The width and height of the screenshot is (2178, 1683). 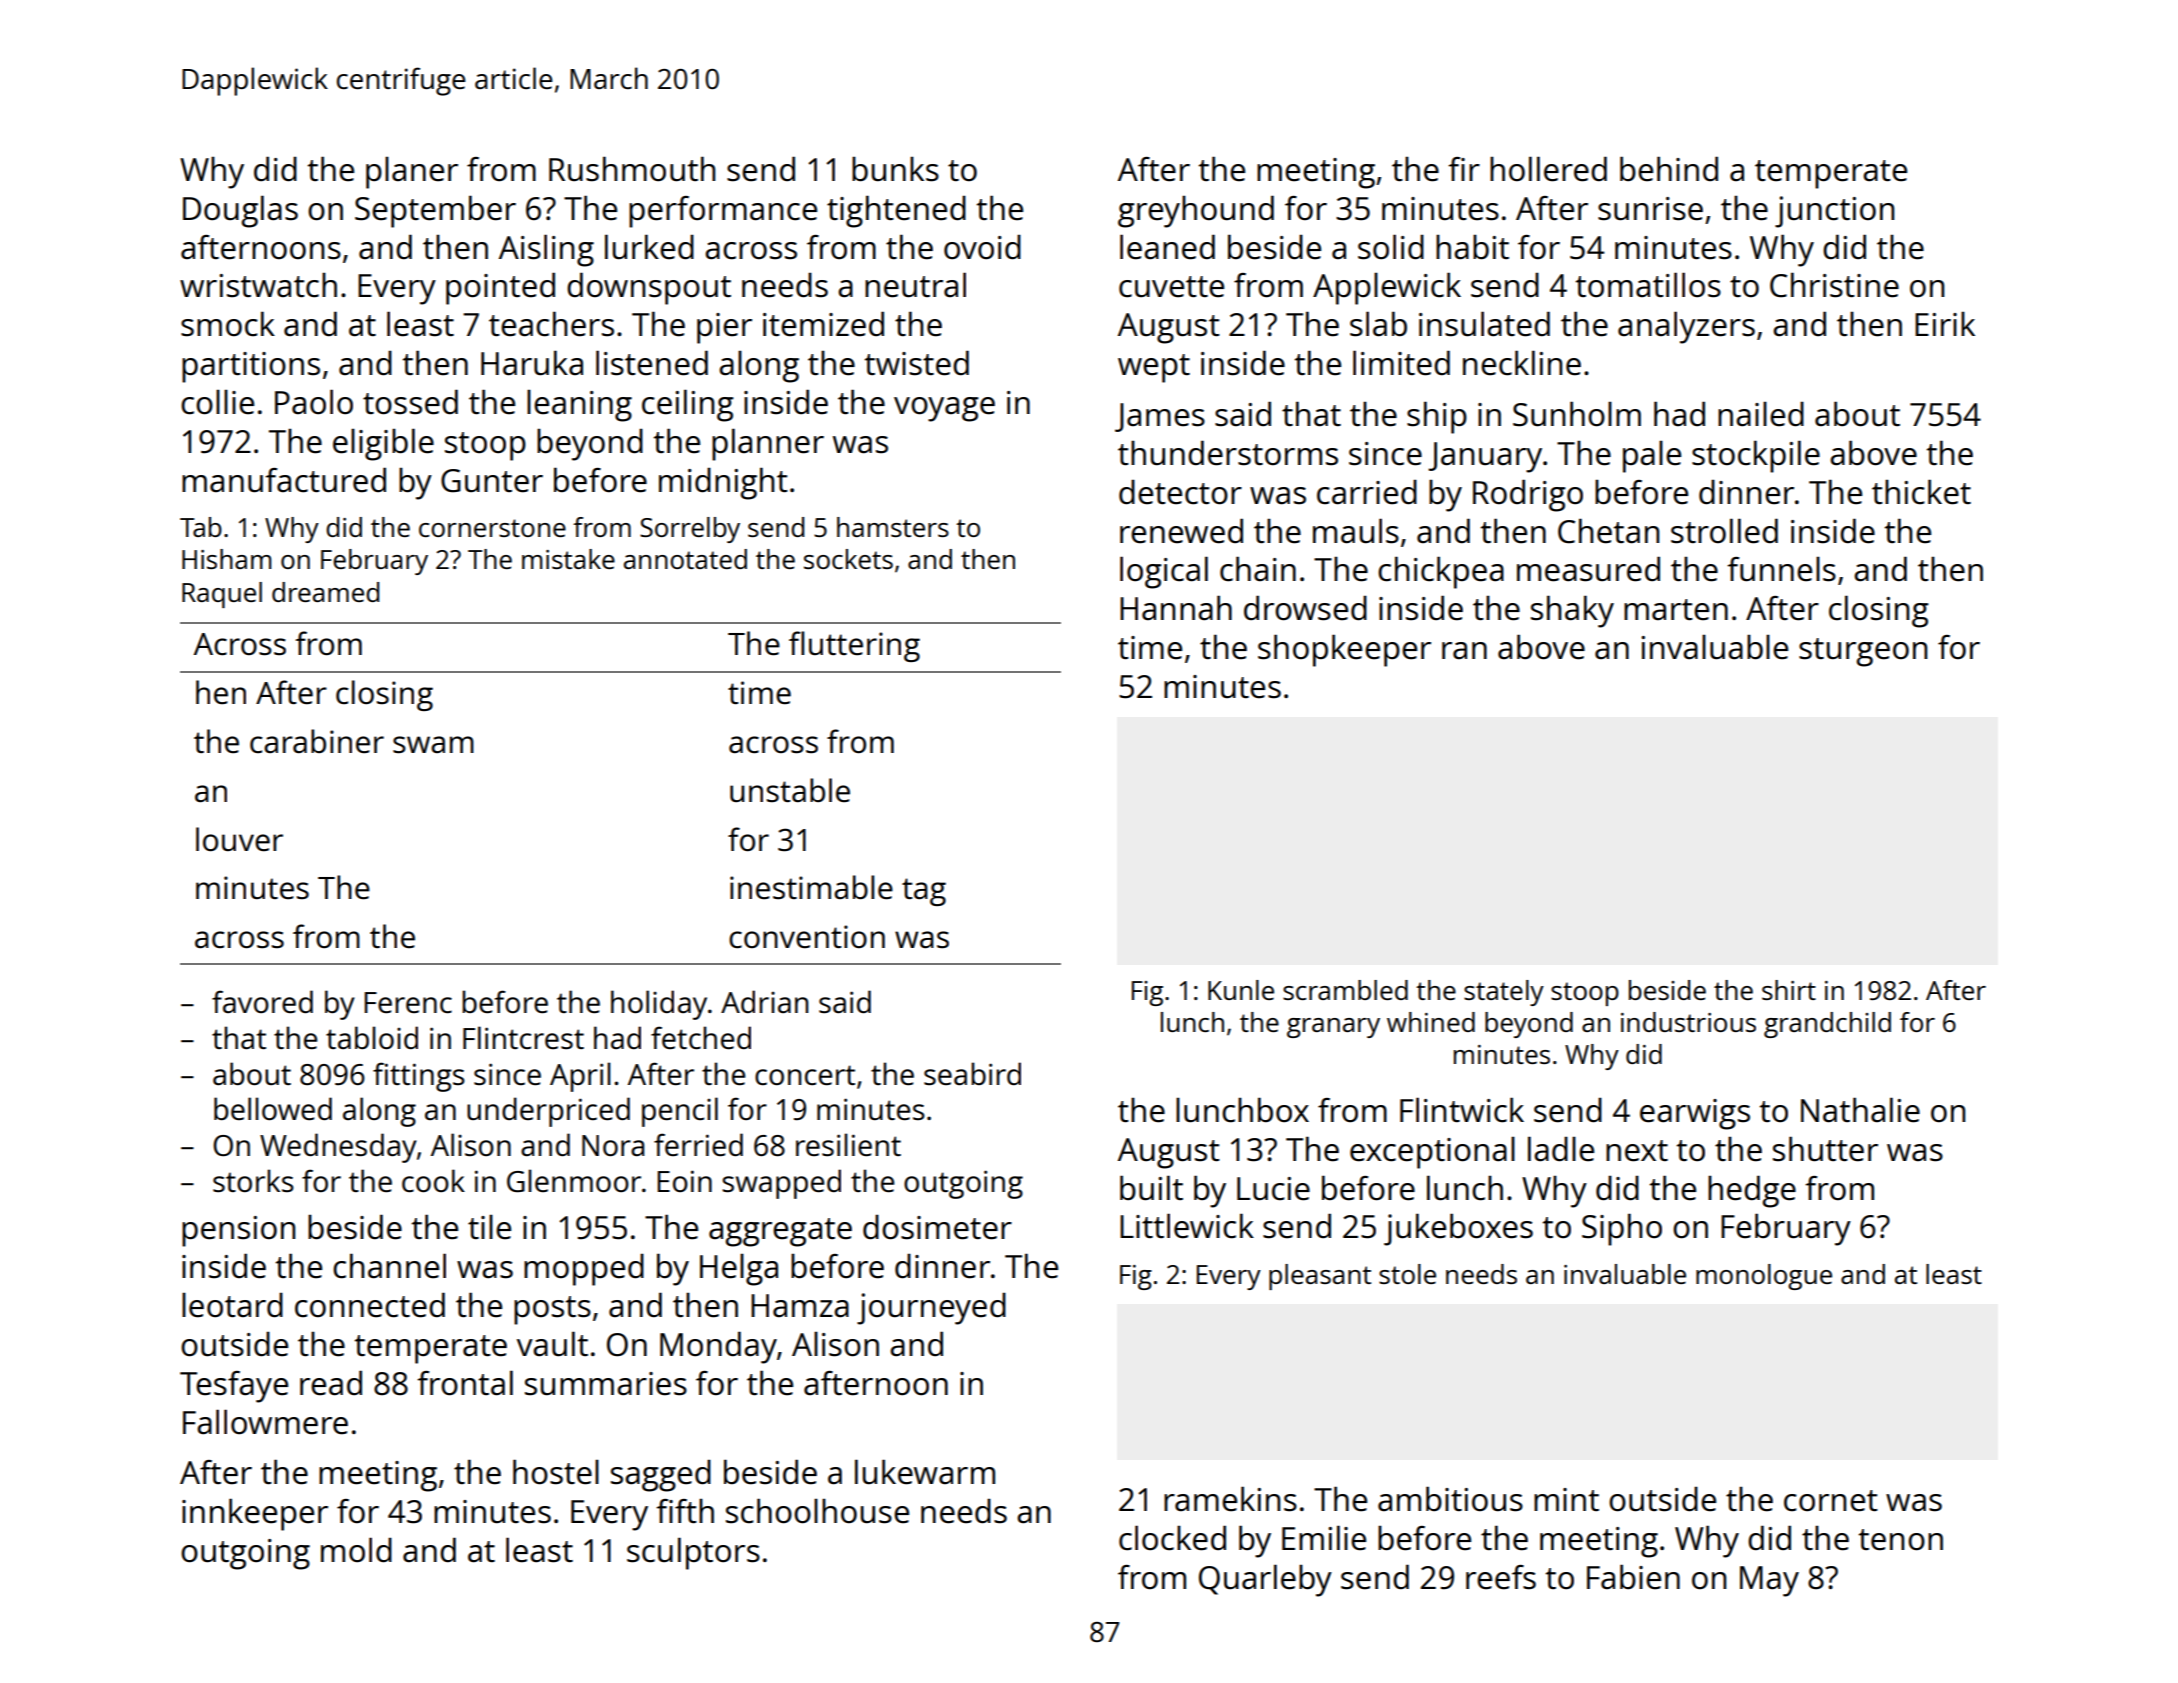 What do you see at coordinates (239, 839) in the screenshot?
I see `louver` at bounding box center [239, 839].
